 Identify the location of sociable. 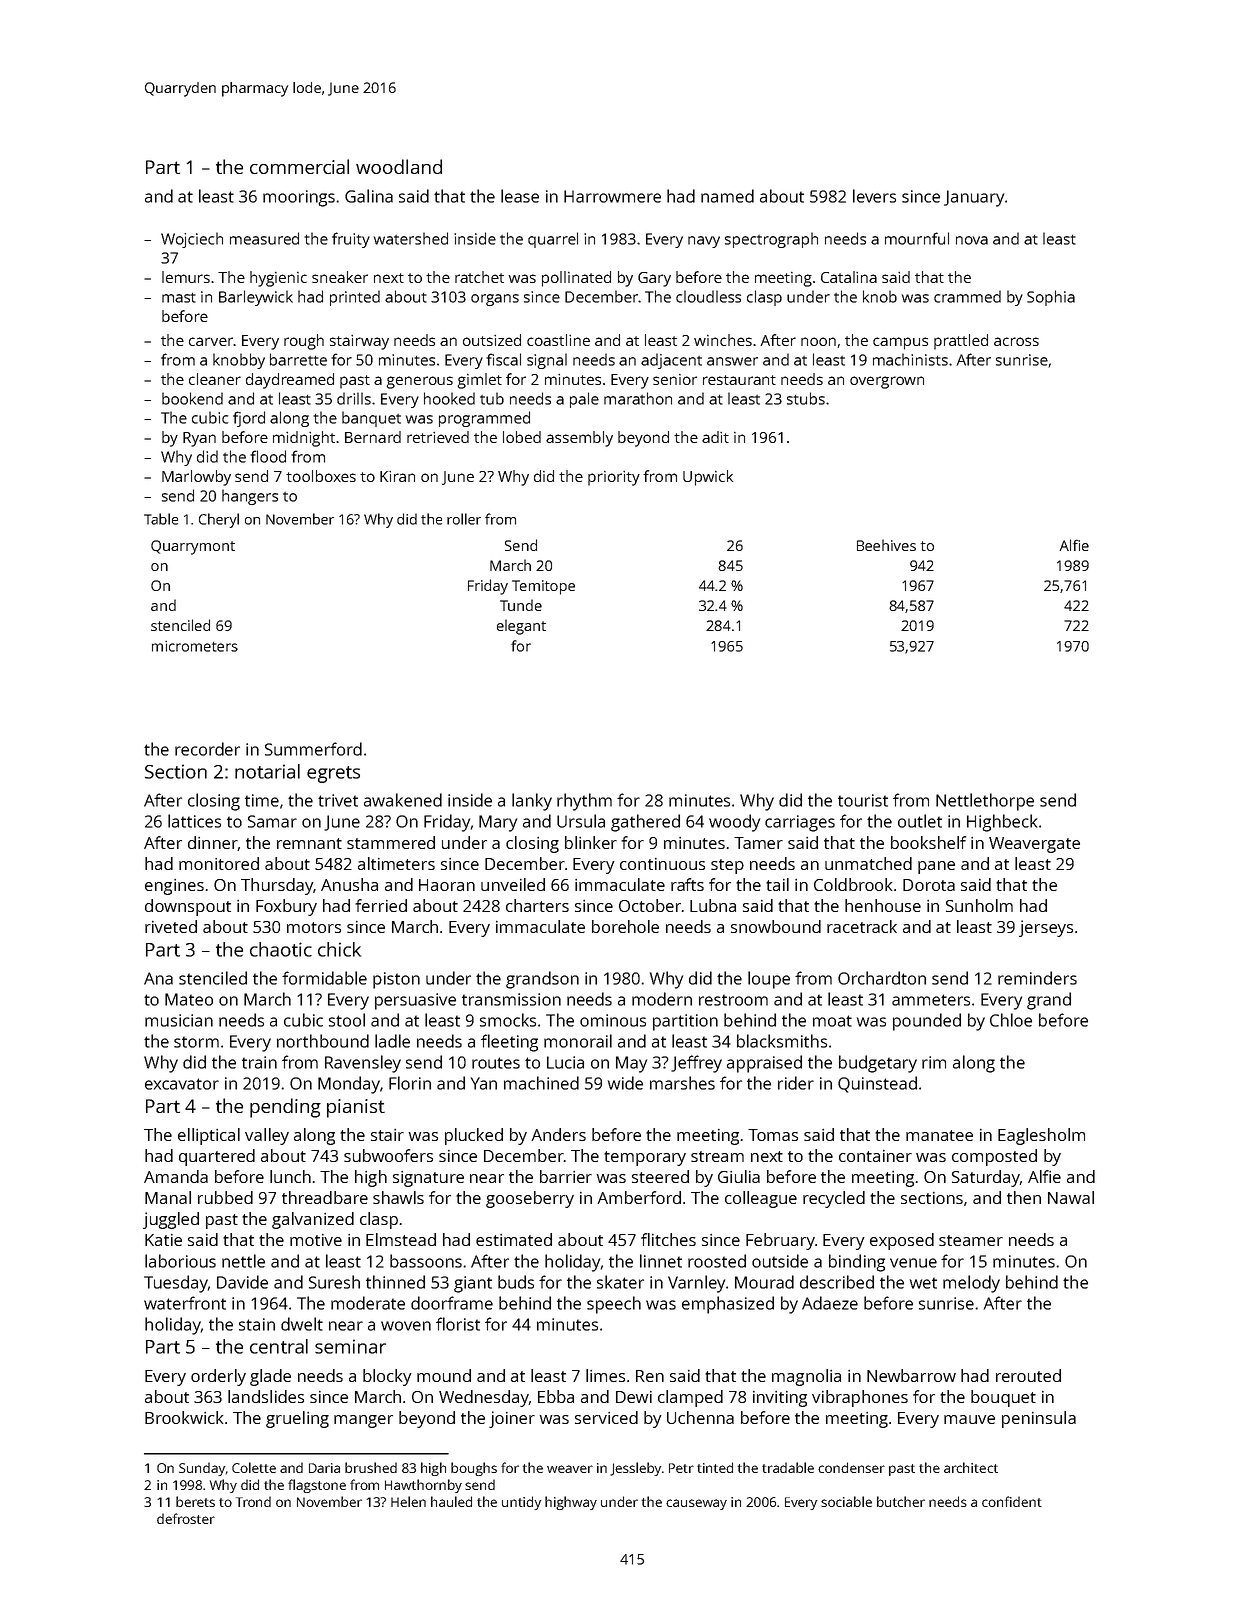
(846, 1501).
